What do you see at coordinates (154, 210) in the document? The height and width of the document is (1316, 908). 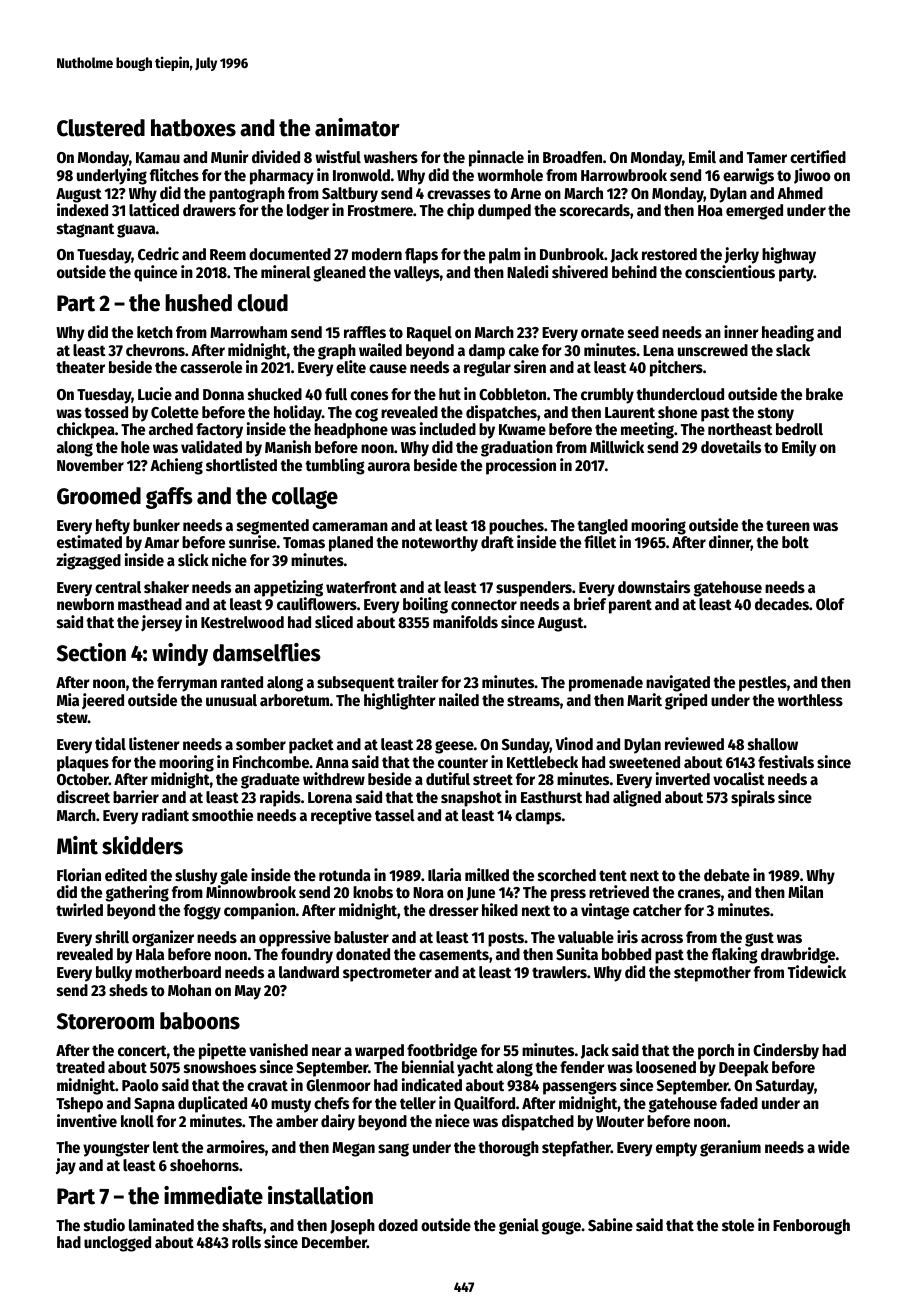 I see `latticed` at bounding box center [154, 210].
